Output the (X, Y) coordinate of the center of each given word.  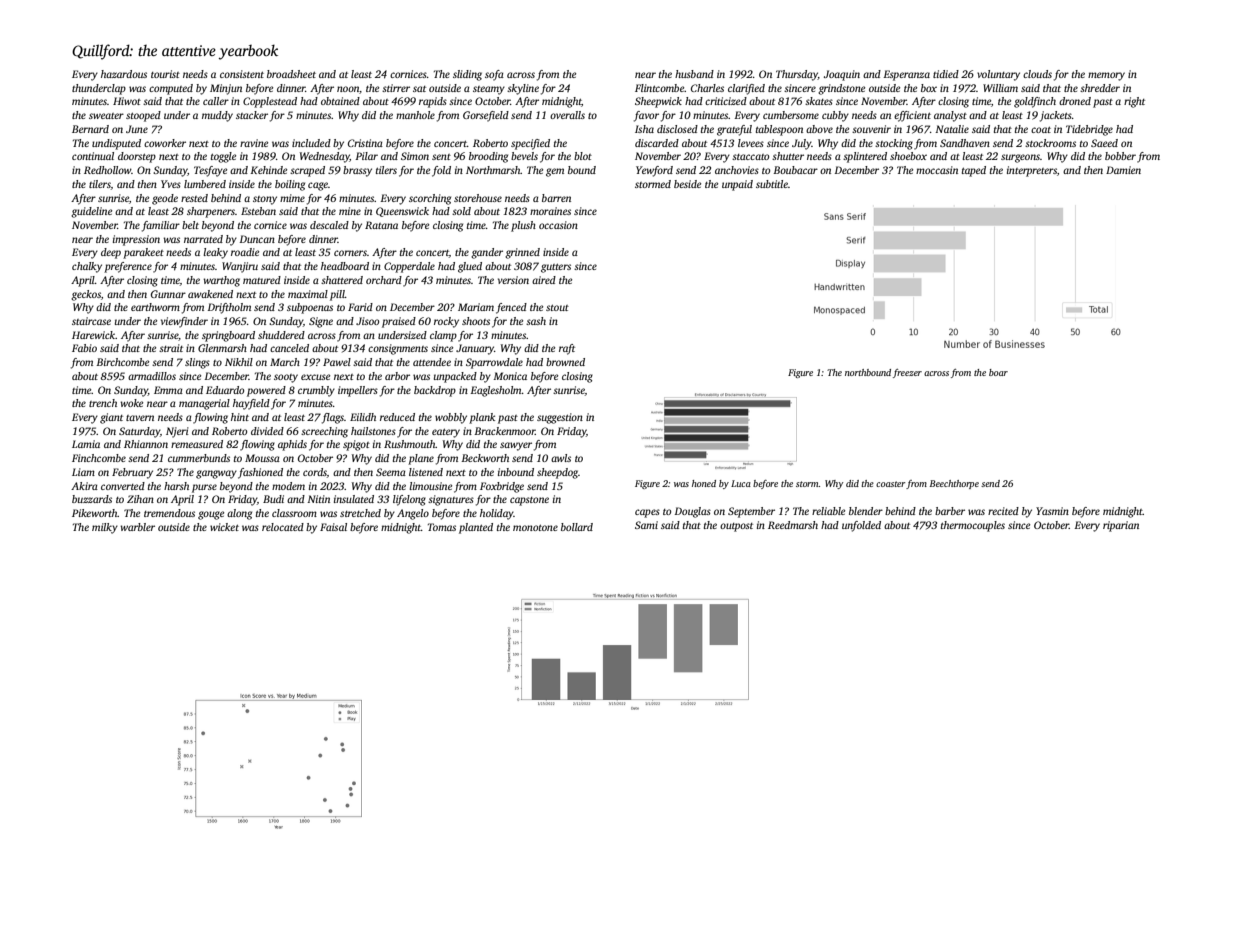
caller (216, 101)
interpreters (1032, 171)
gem (555, 172)
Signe (321, 322)
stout (557, 308)
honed (704, 483)
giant (111, 418)
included (311, 143)
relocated (283, 527)
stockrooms (1050, 143)
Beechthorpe (954, 484)
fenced (511, 308)
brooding (488, 157)
